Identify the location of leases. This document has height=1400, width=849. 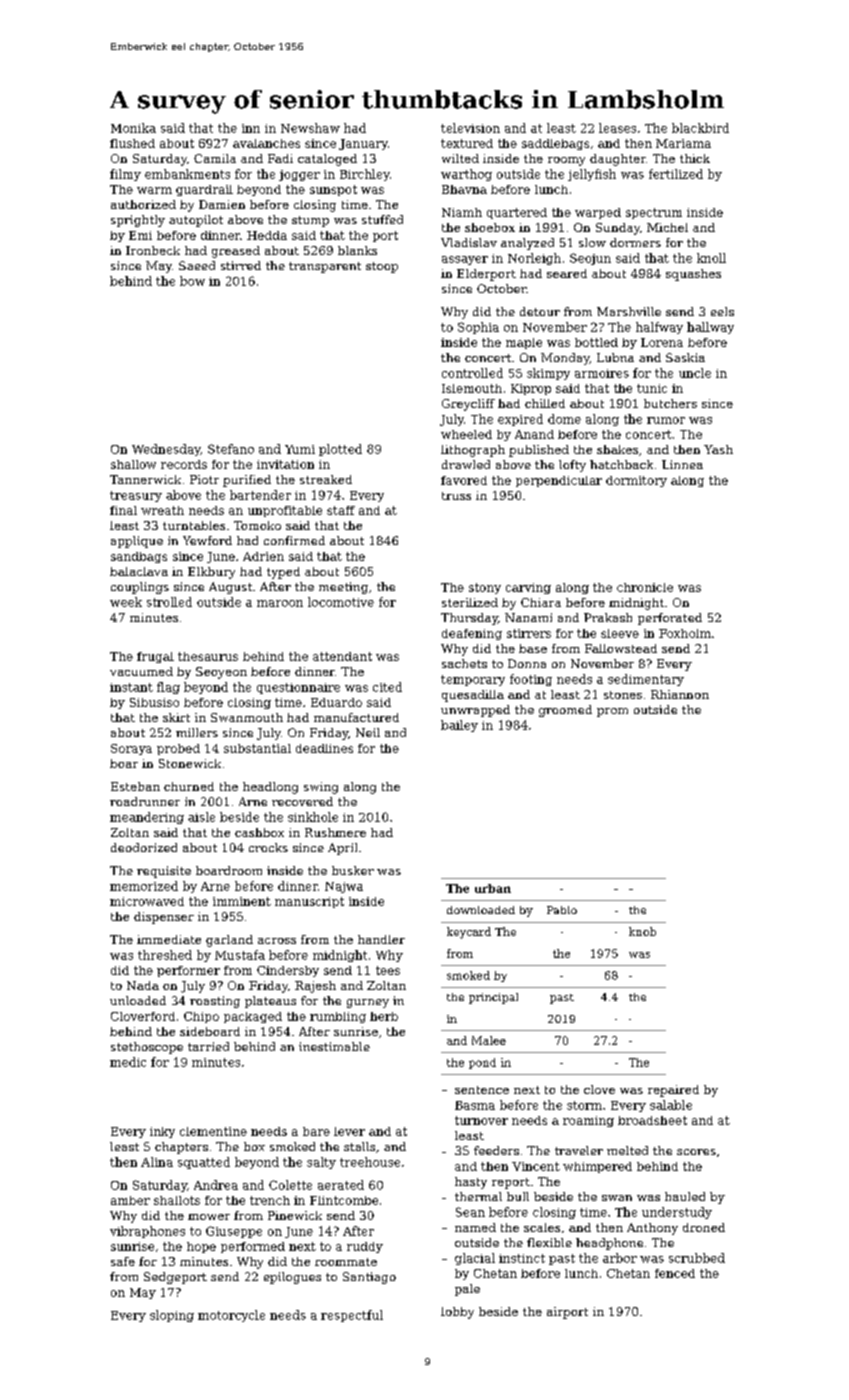
(617, 128).
